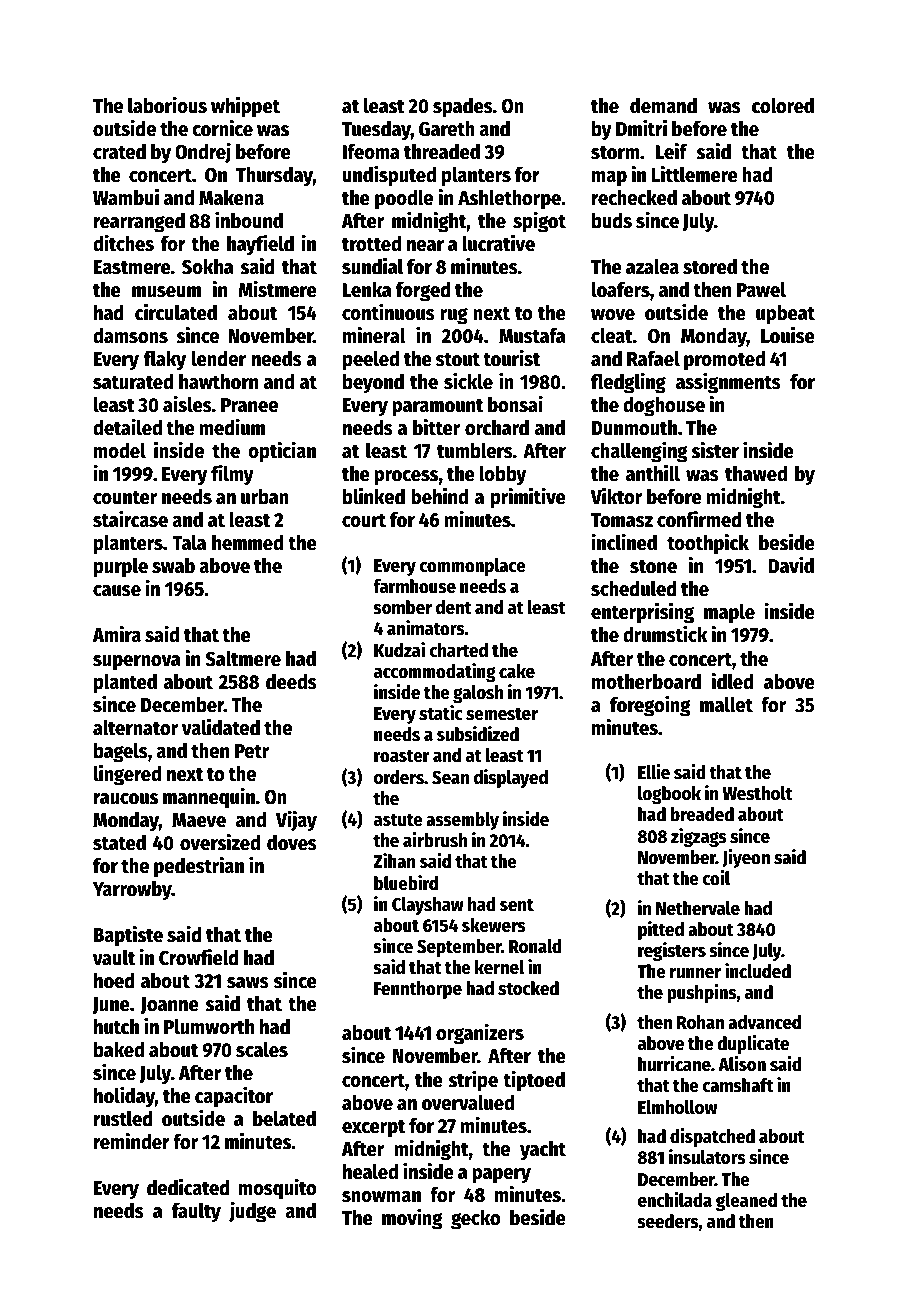 This document has width=908, height=1316. What do you see at coordinates (634, 198) in the document?
I see `rechecked` at bounding box center [634, 198].
